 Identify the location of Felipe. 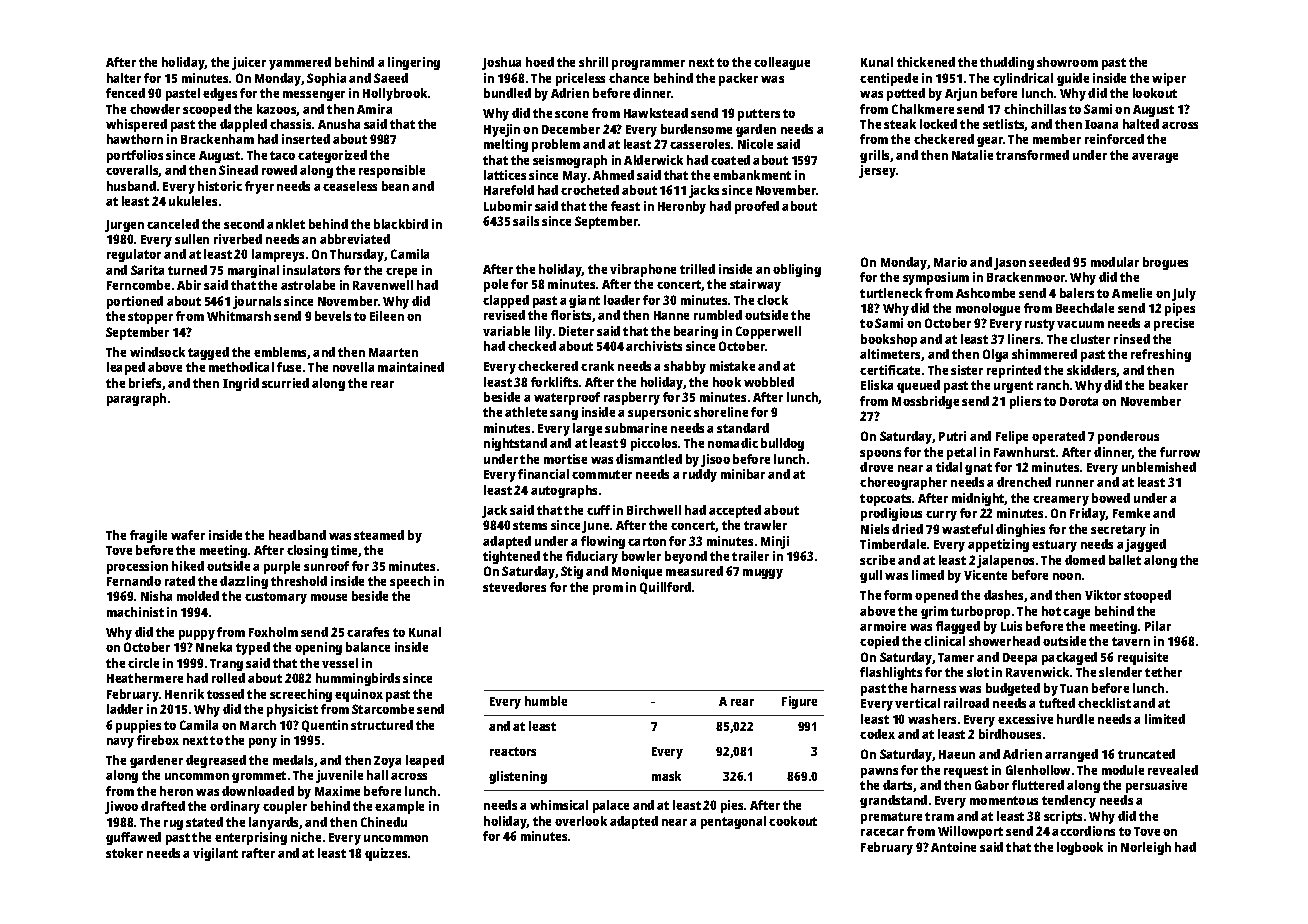
(1012, 437).
